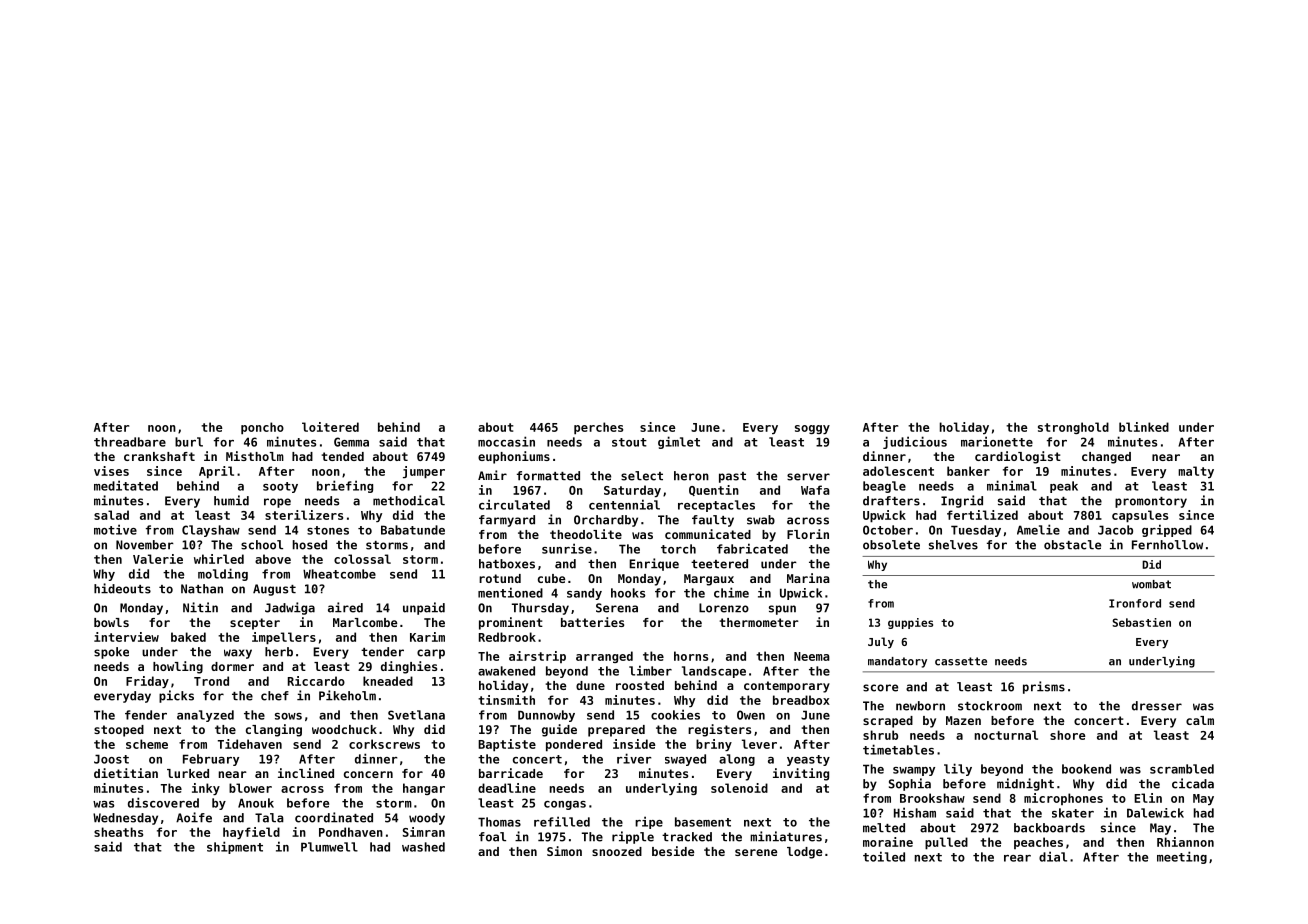  What do you see at coordinates (598, 428) in the page?
I see `perches` at bounding box center [598, 428].
